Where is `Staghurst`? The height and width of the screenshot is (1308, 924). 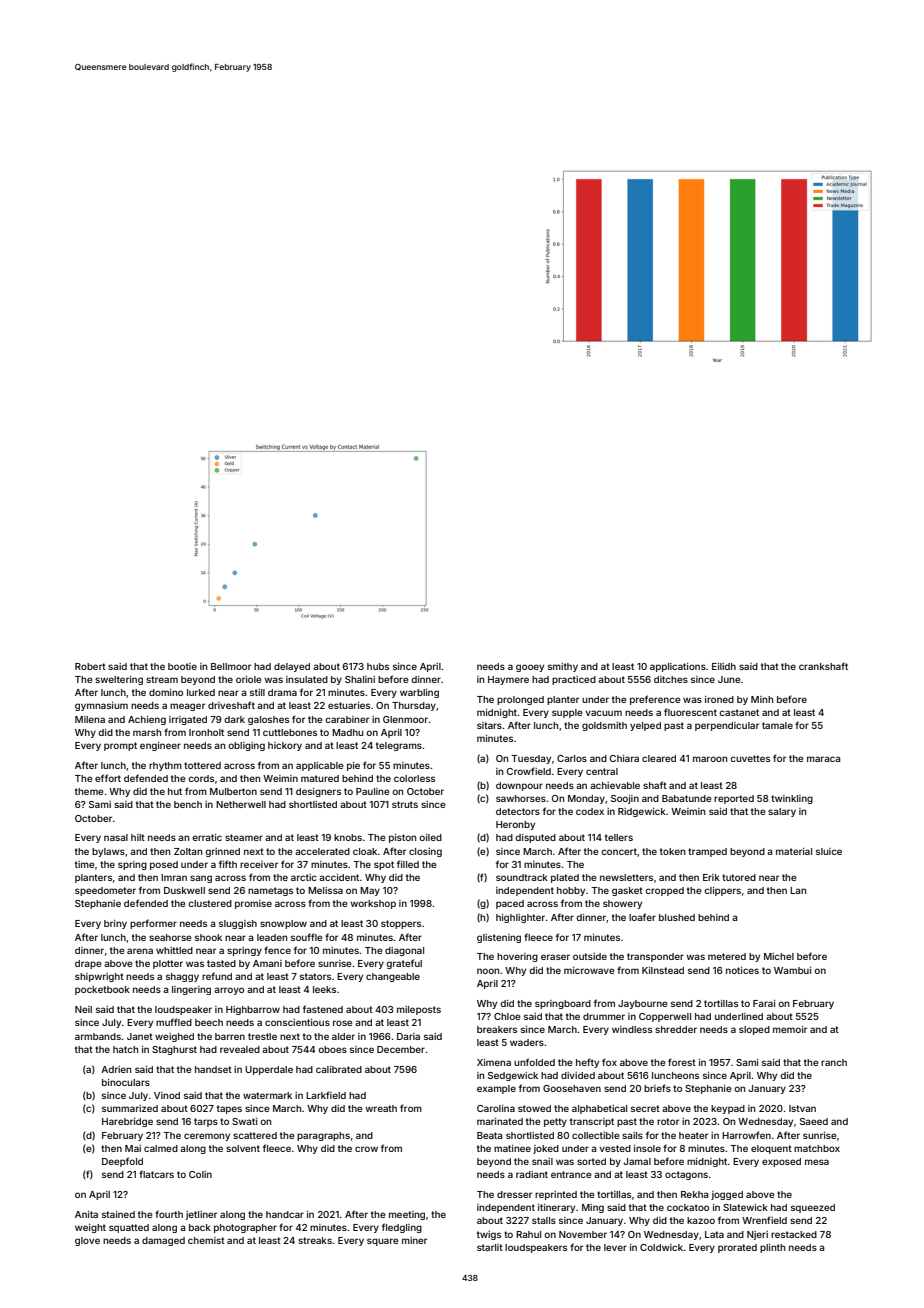 Staghurst is located at coordinates (174, 1050).
